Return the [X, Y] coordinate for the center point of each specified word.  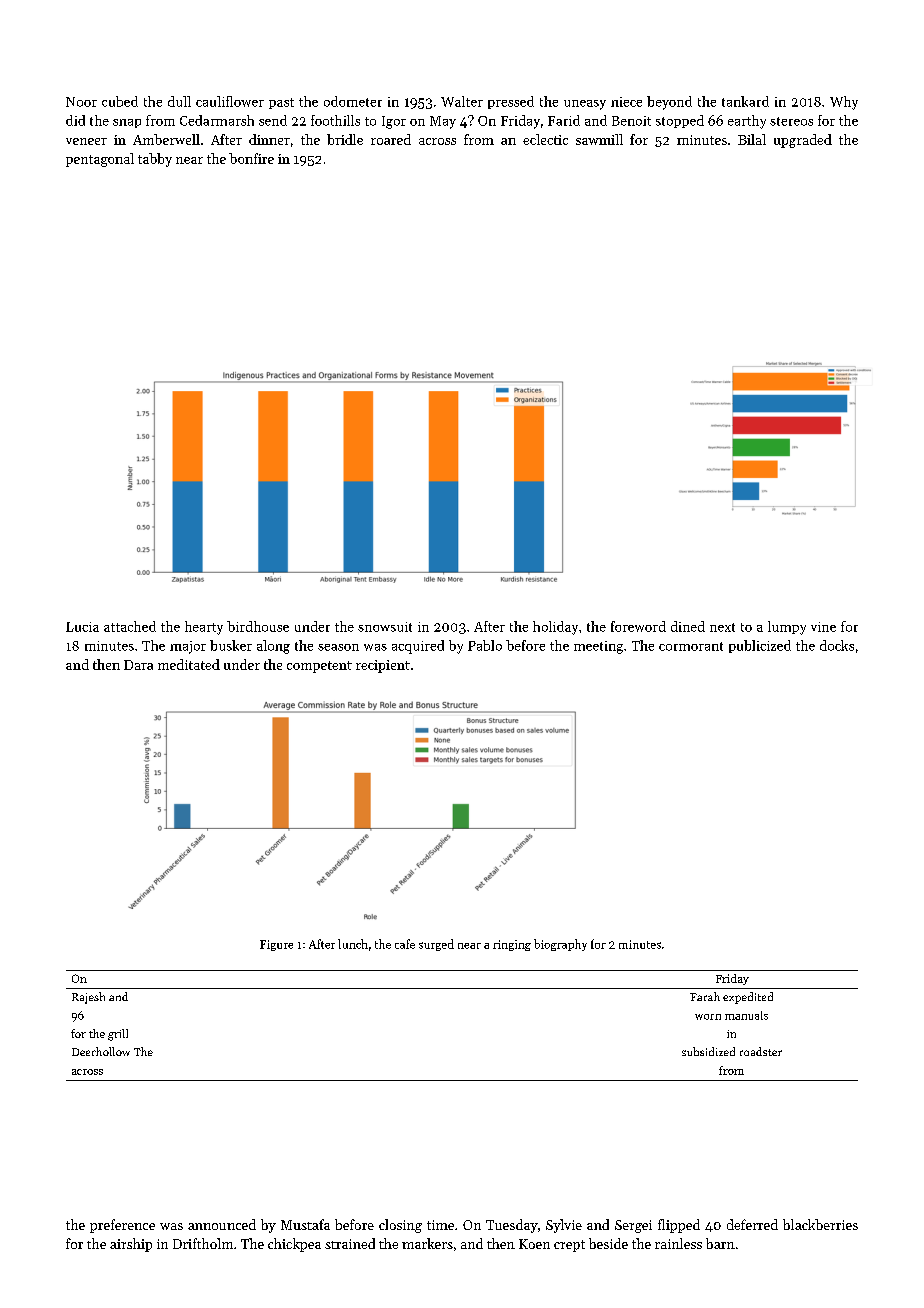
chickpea [294, 1245]
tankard [745, 101]
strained [350, 1243]
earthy [747, 122]
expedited [748, 998]
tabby [155, 160]
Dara [138, 665]
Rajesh [88, 998]
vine [823, 627]
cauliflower [230, 101]
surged [436, 945]
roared [391, 139]
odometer [353, 101]
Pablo [485, 645]
